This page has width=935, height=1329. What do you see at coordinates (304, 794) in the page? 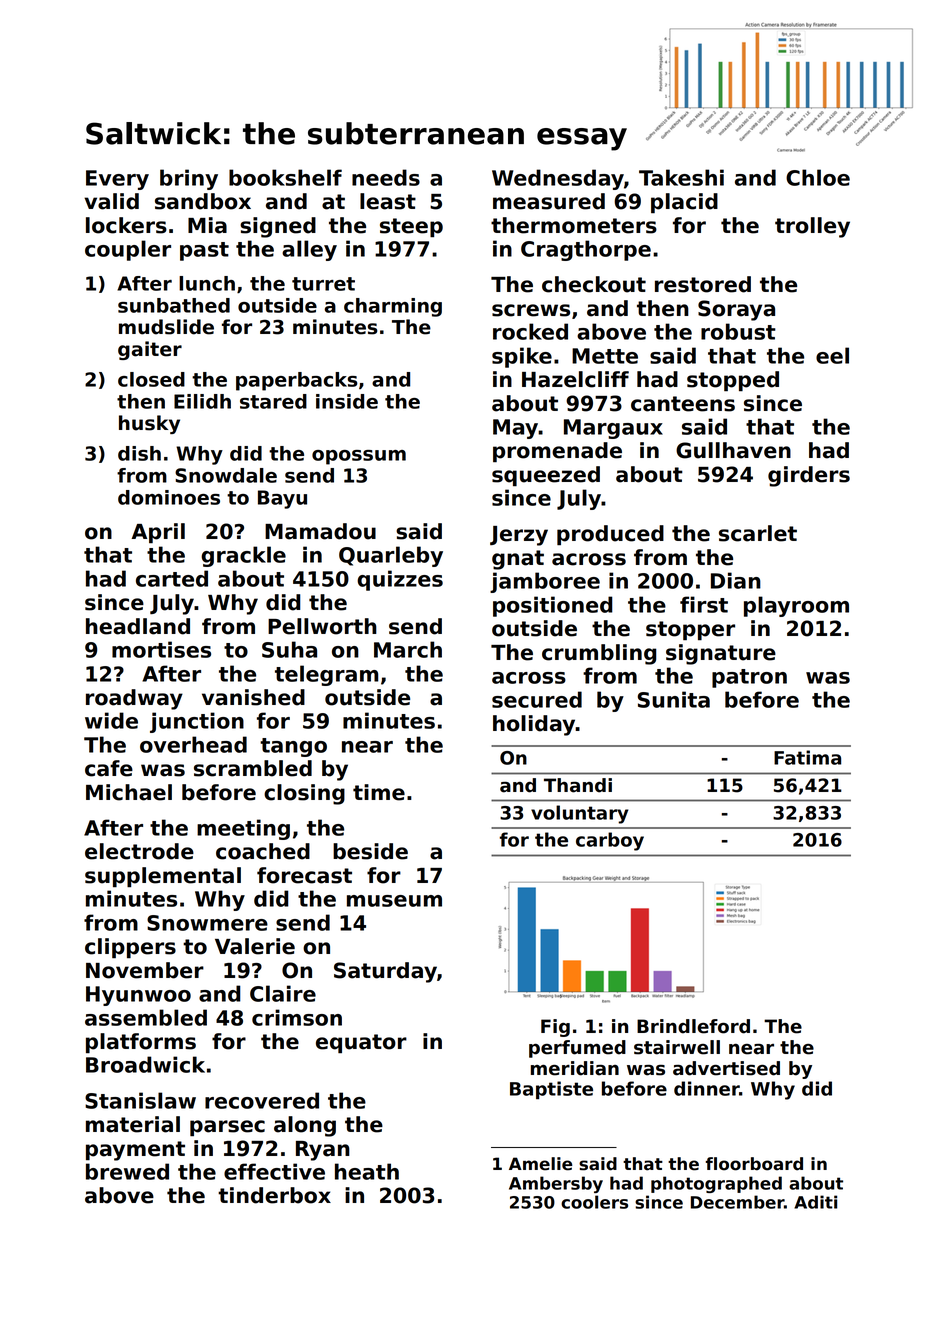
I see `closing` at bounding box center [304, 794].
